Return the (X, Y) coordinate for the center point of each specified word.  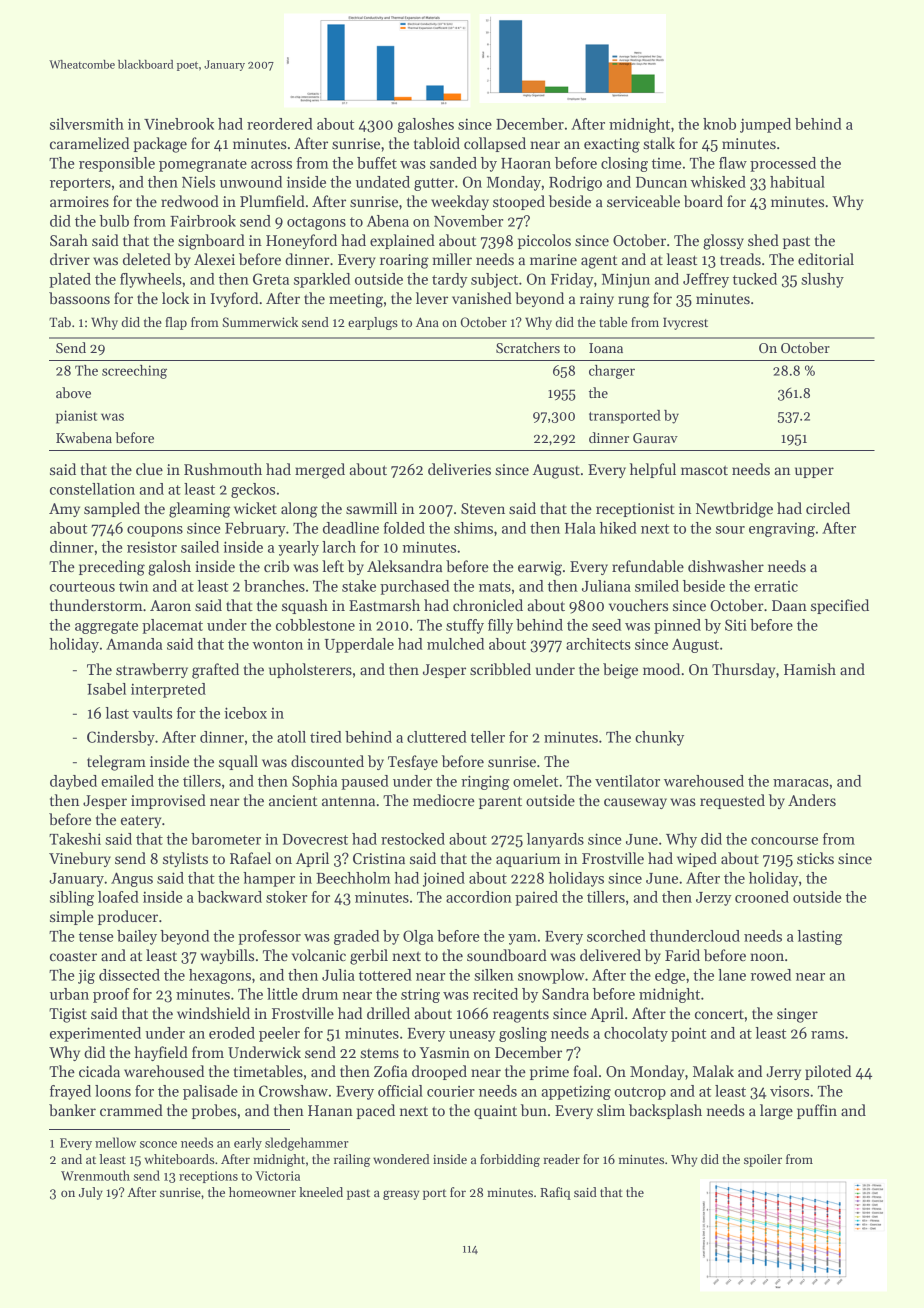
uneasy (472, 1036)
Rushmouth (223, 469)
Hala (580, 528)
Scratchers (528, 347)
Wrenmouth (95, 1175)
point (688, 1034)
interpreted (168, 690)
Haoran (526, 163)
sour (730, 530)
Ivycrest (685, 323)
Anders (812, 800)
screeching (134, 372)
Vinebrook (179, 124)
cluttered (437, 737)
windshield (213, 1013)
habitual (797, 182)
